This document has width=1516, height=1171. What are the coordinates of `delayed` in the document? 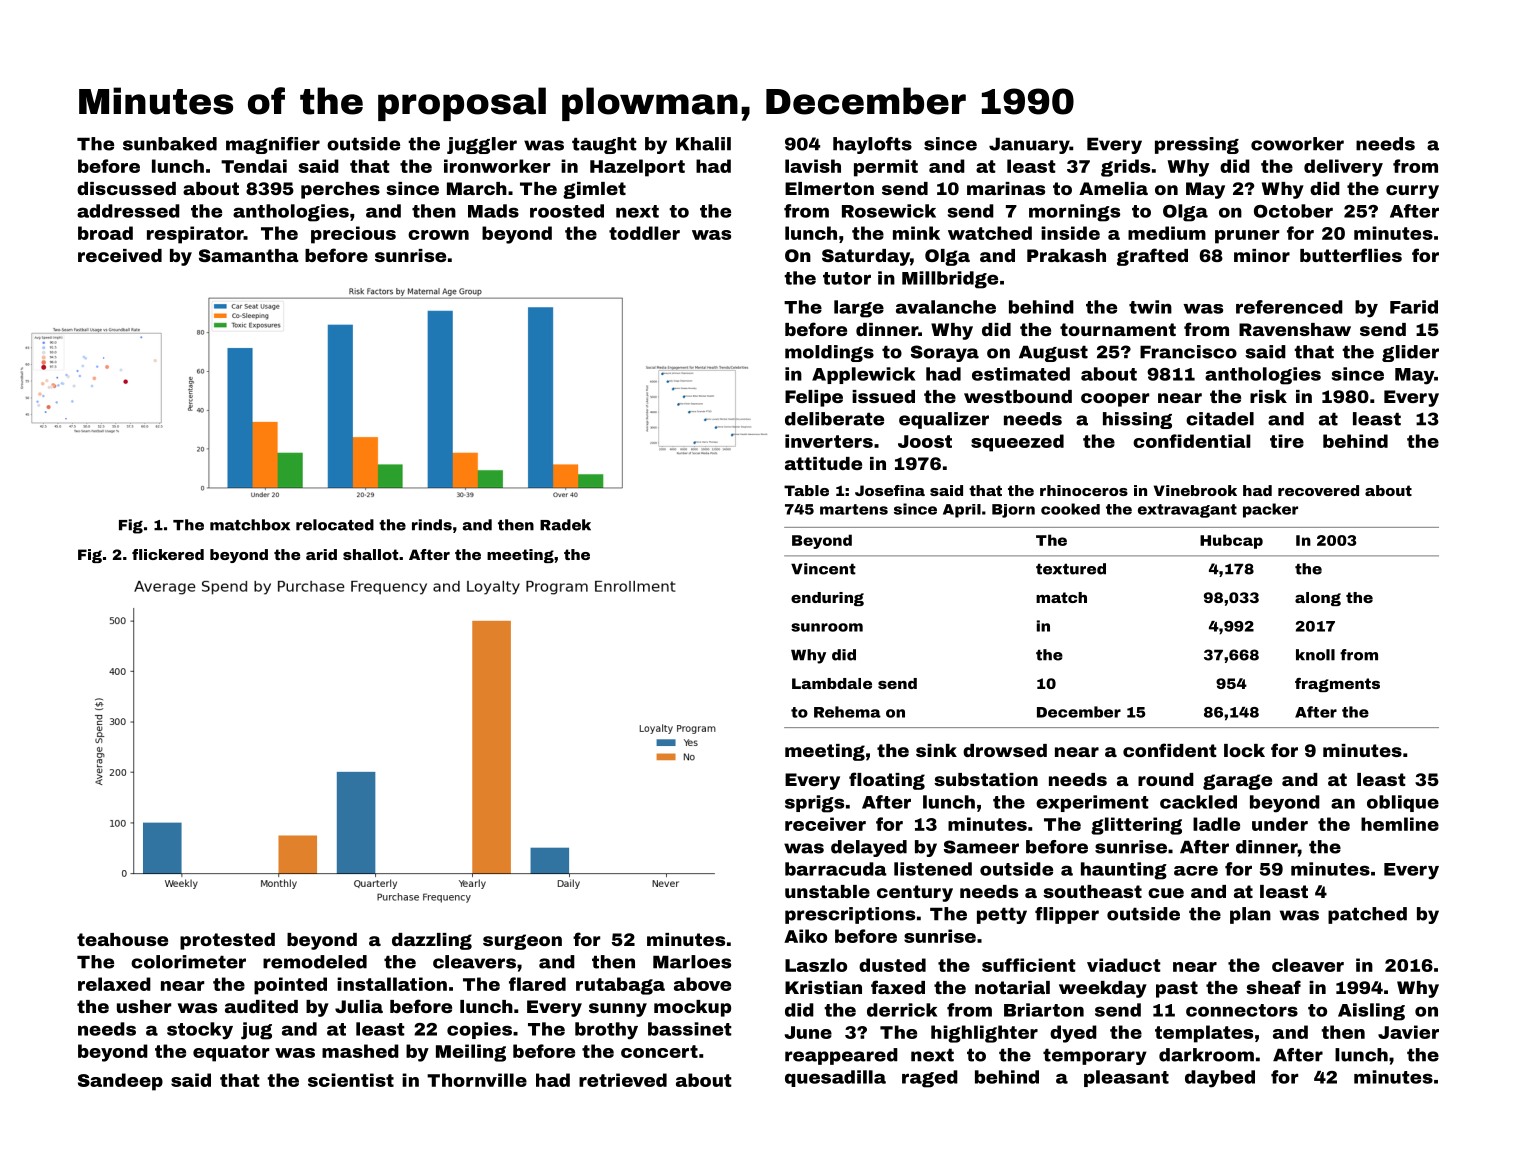 It's located at (869, 848).
